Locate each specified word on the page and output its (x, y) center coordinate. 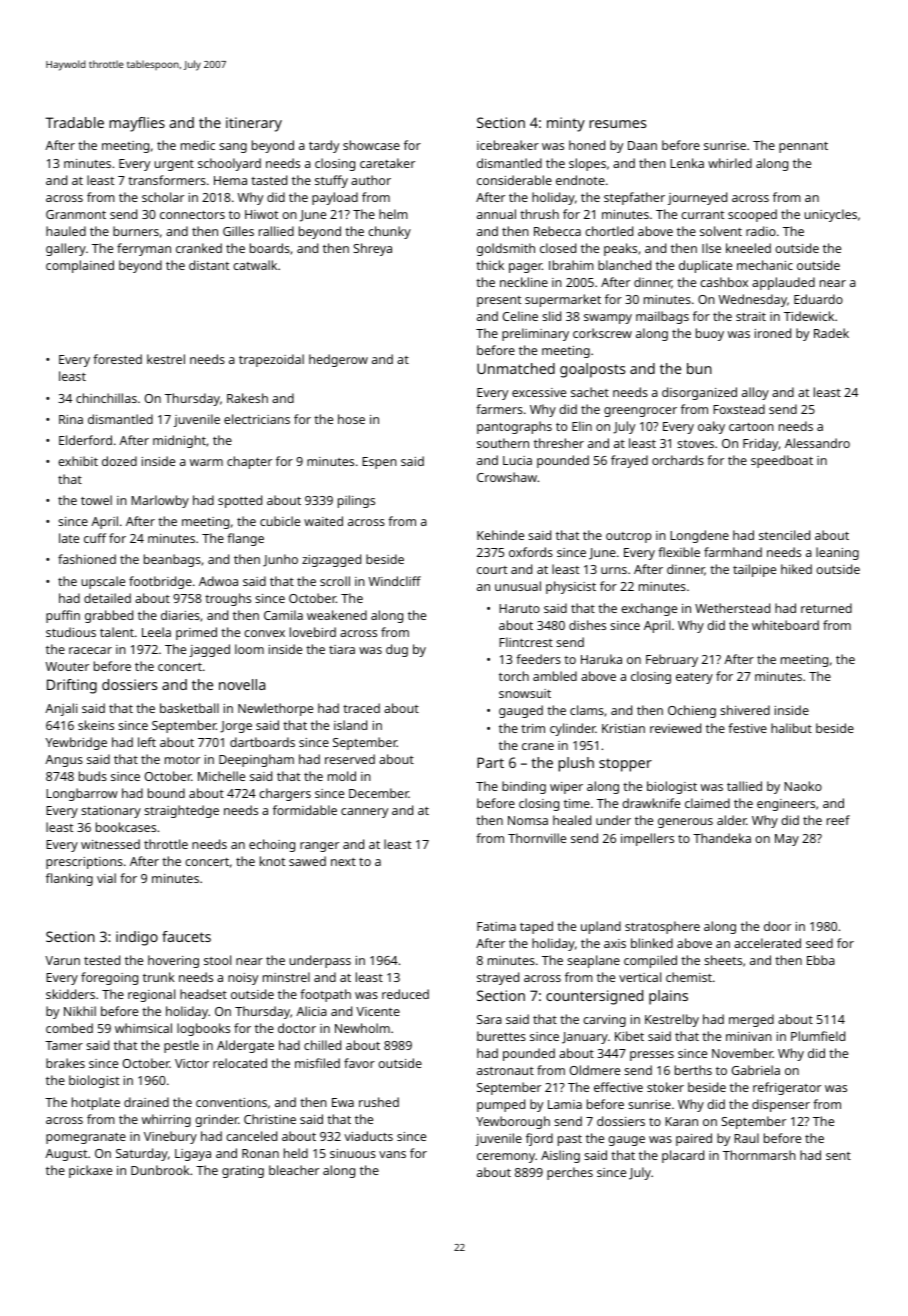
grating (243, 1172)
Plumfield (818, 1036)
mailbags (662, 317)
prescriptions (84, 863)
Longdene (699, 536)
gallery (66, 249)
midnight (179, 441)
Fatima (496, 926)
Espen (379, 463)
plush (576, 764)
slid (551, 316)
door (777, 926)
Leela (156, 632)
